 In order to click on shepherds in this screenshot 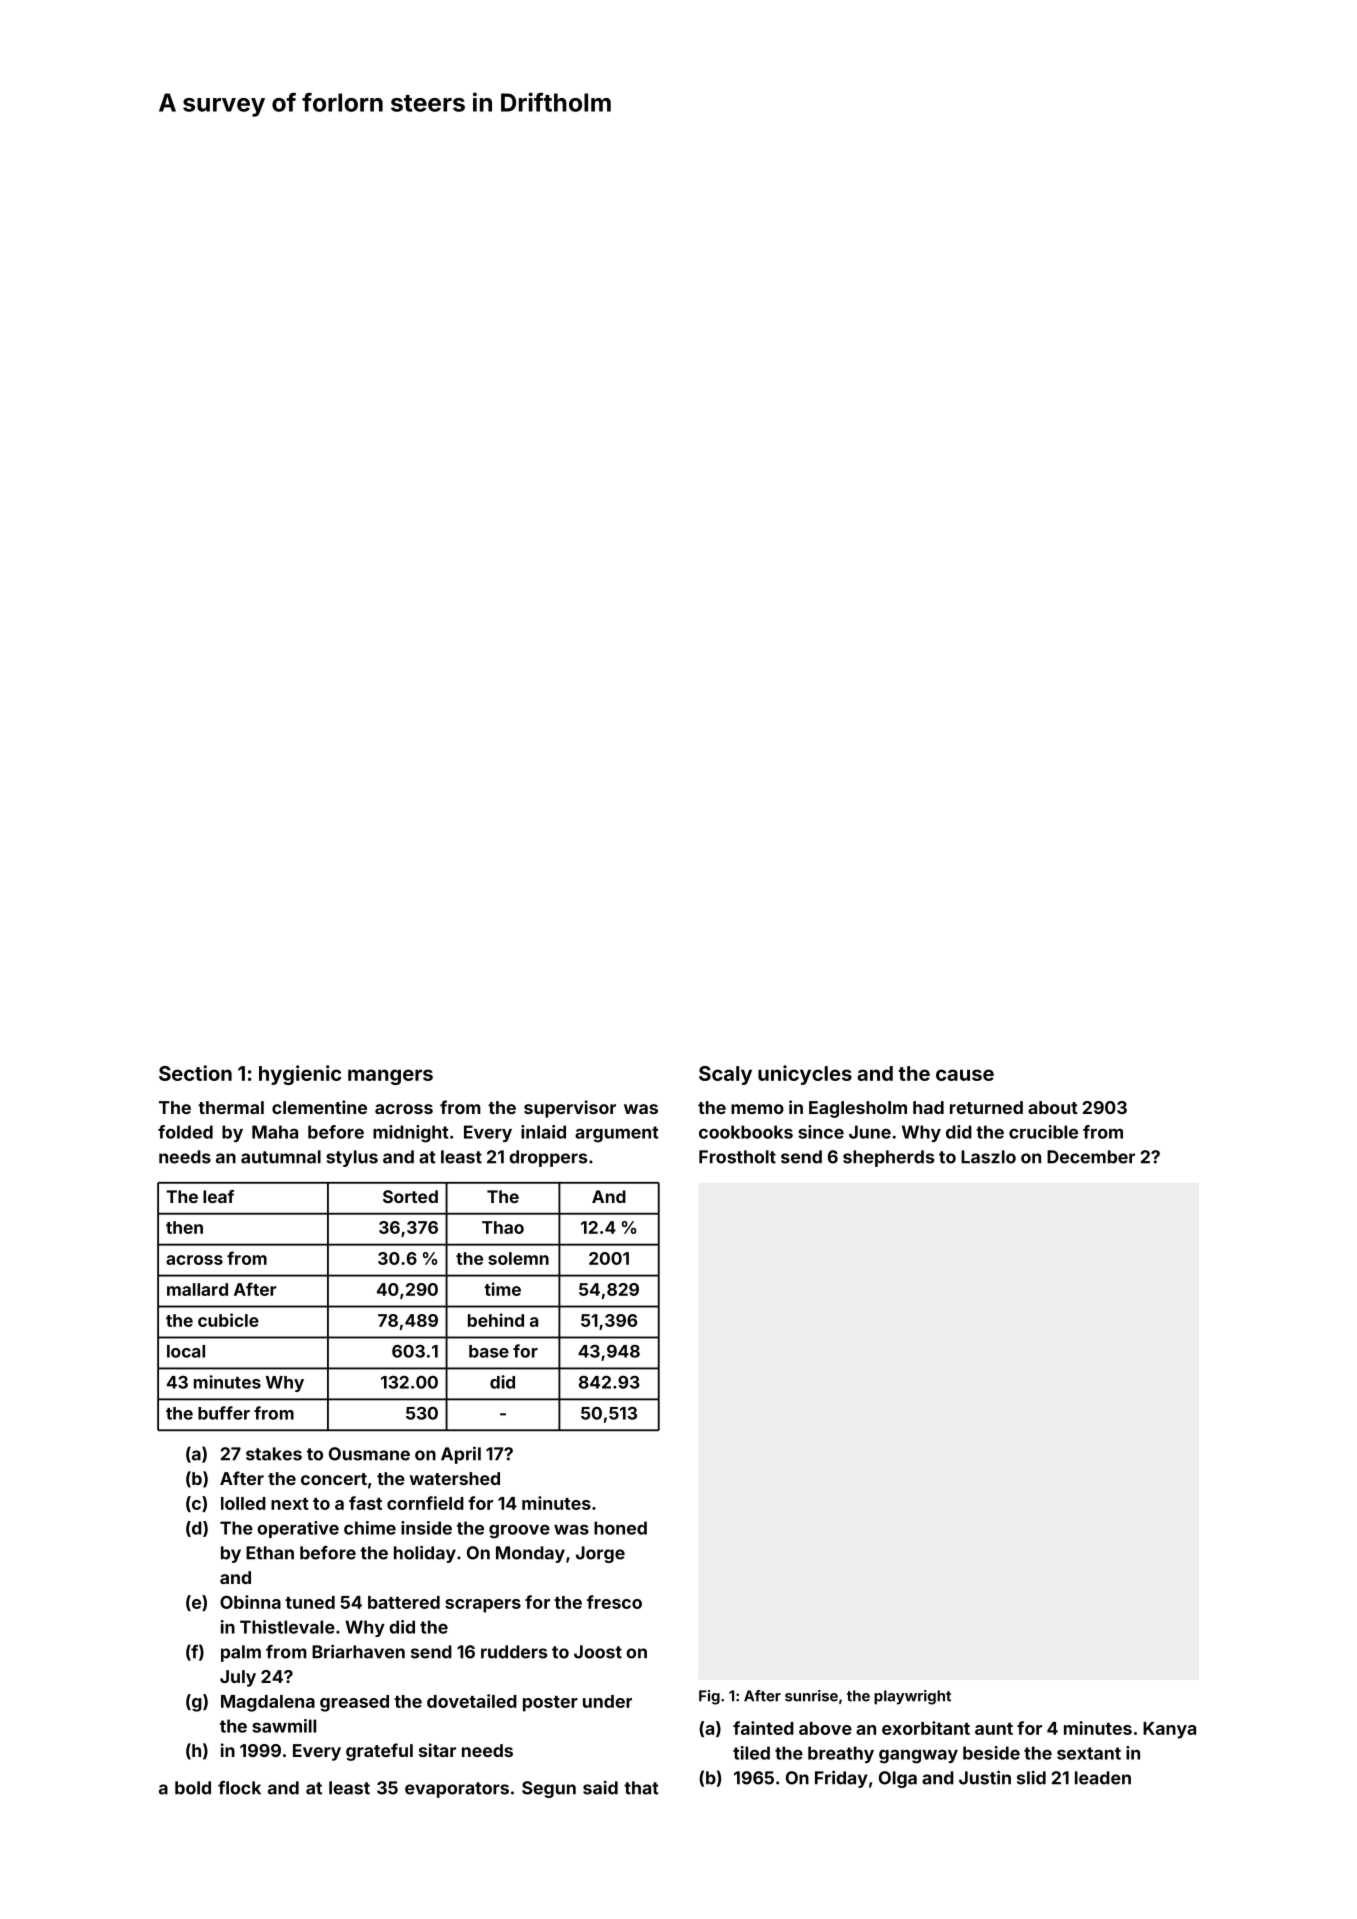, I will do `click(888, 1158)`.
